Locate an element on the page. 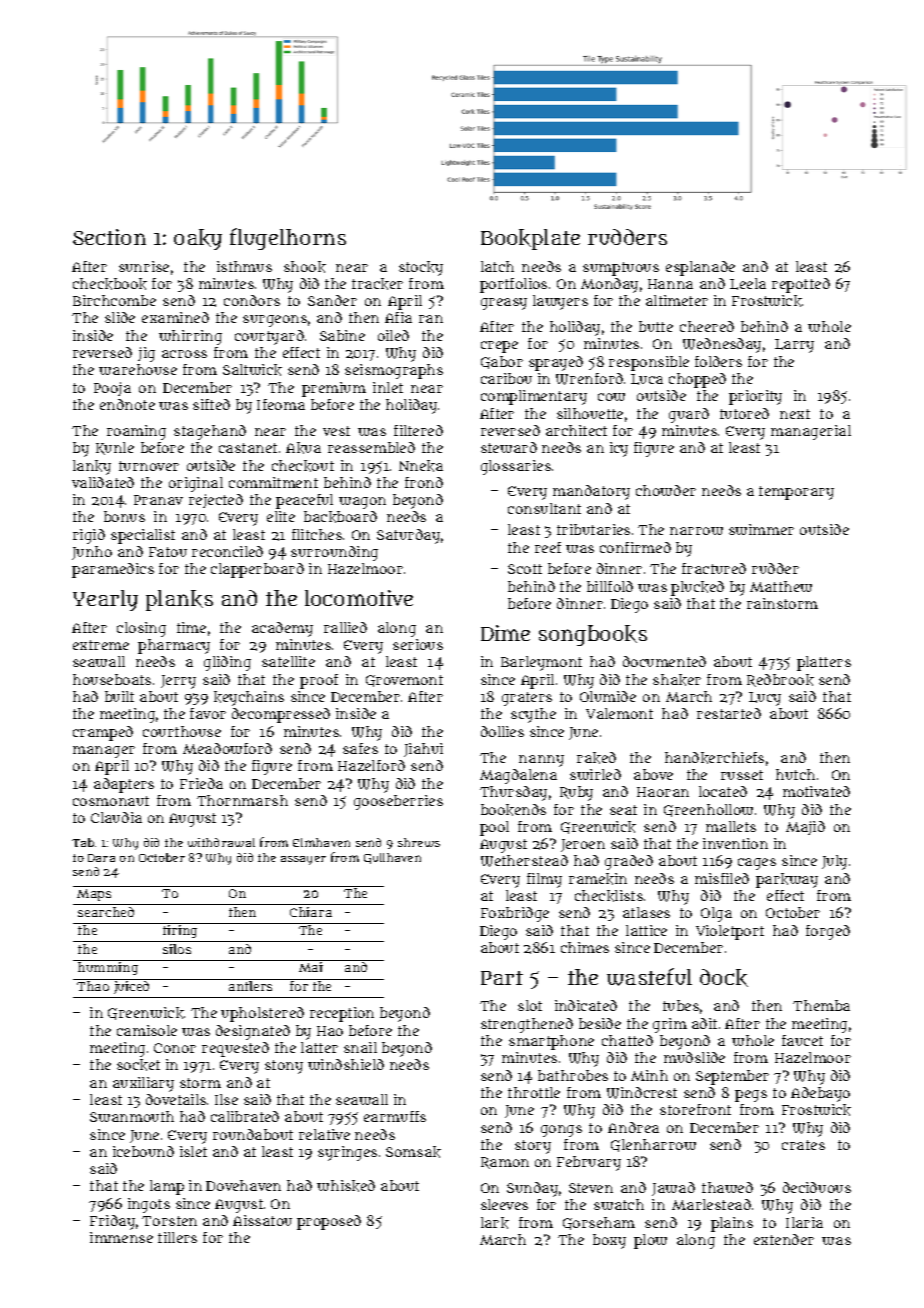 This image has height=1308, width=924. crates is located at coordinates (803, 1145).
